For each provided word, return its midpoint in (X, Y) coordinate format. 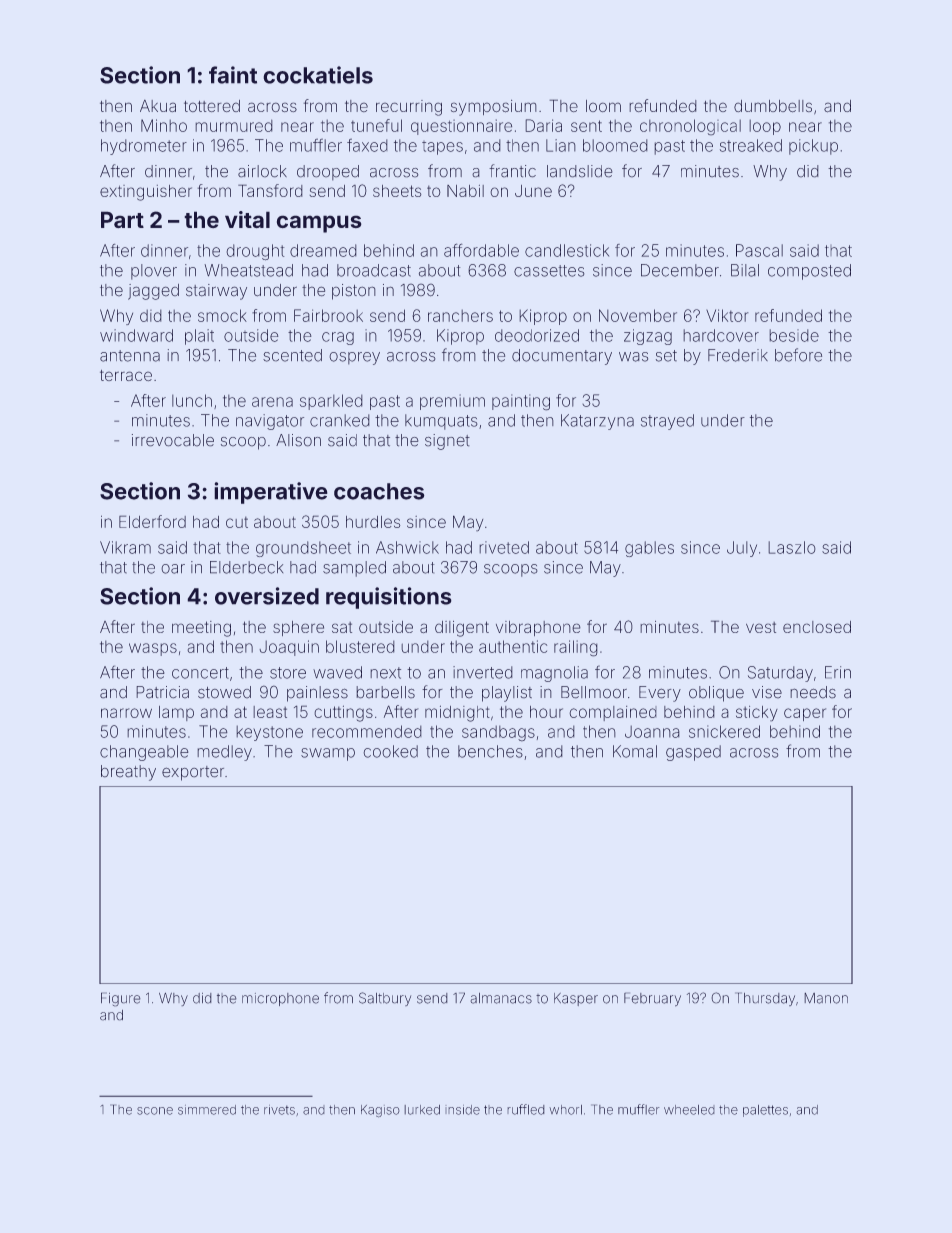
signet (447, 442)
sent (586, 126)
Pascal (759, 250)
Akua (158, 106)
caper (805, 714)
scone (155, 1111)
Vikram (125, 547)
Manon (826, 998)
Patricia (163, 692)
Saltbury (385, 999)
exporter (193, 773)
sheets (397, 191)
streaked (751, 145)
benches (490, 751)
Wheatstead (249, 270)
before (798, 355)
